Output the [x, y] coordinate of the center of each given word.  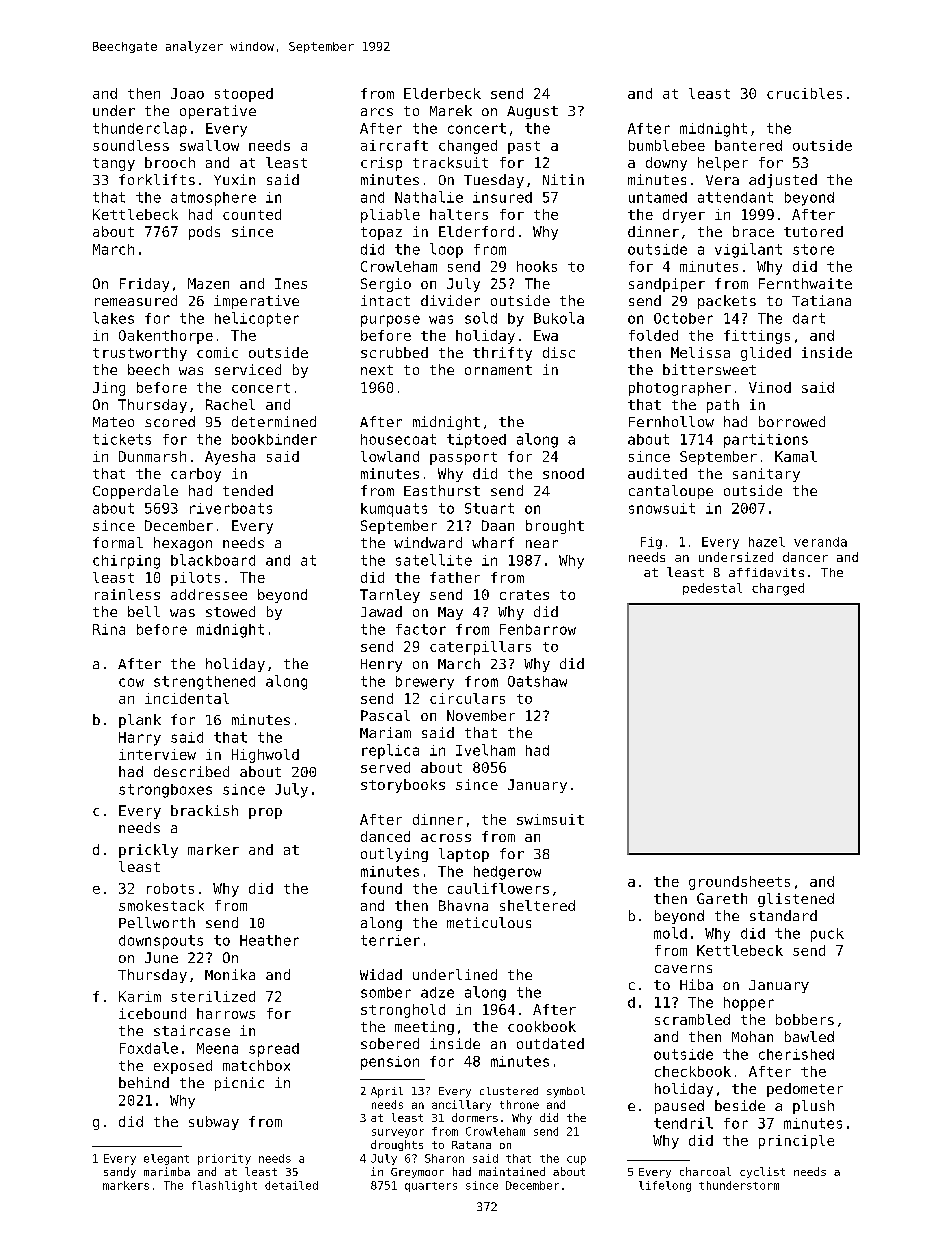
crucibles [804, 93]
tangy [114, 164]
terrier [390, 940]
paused [679, 1107]
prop [265, 813]
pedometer [805, 1090]
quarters [431, 1187]
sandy [120, 1172]
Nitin [563, 179]
